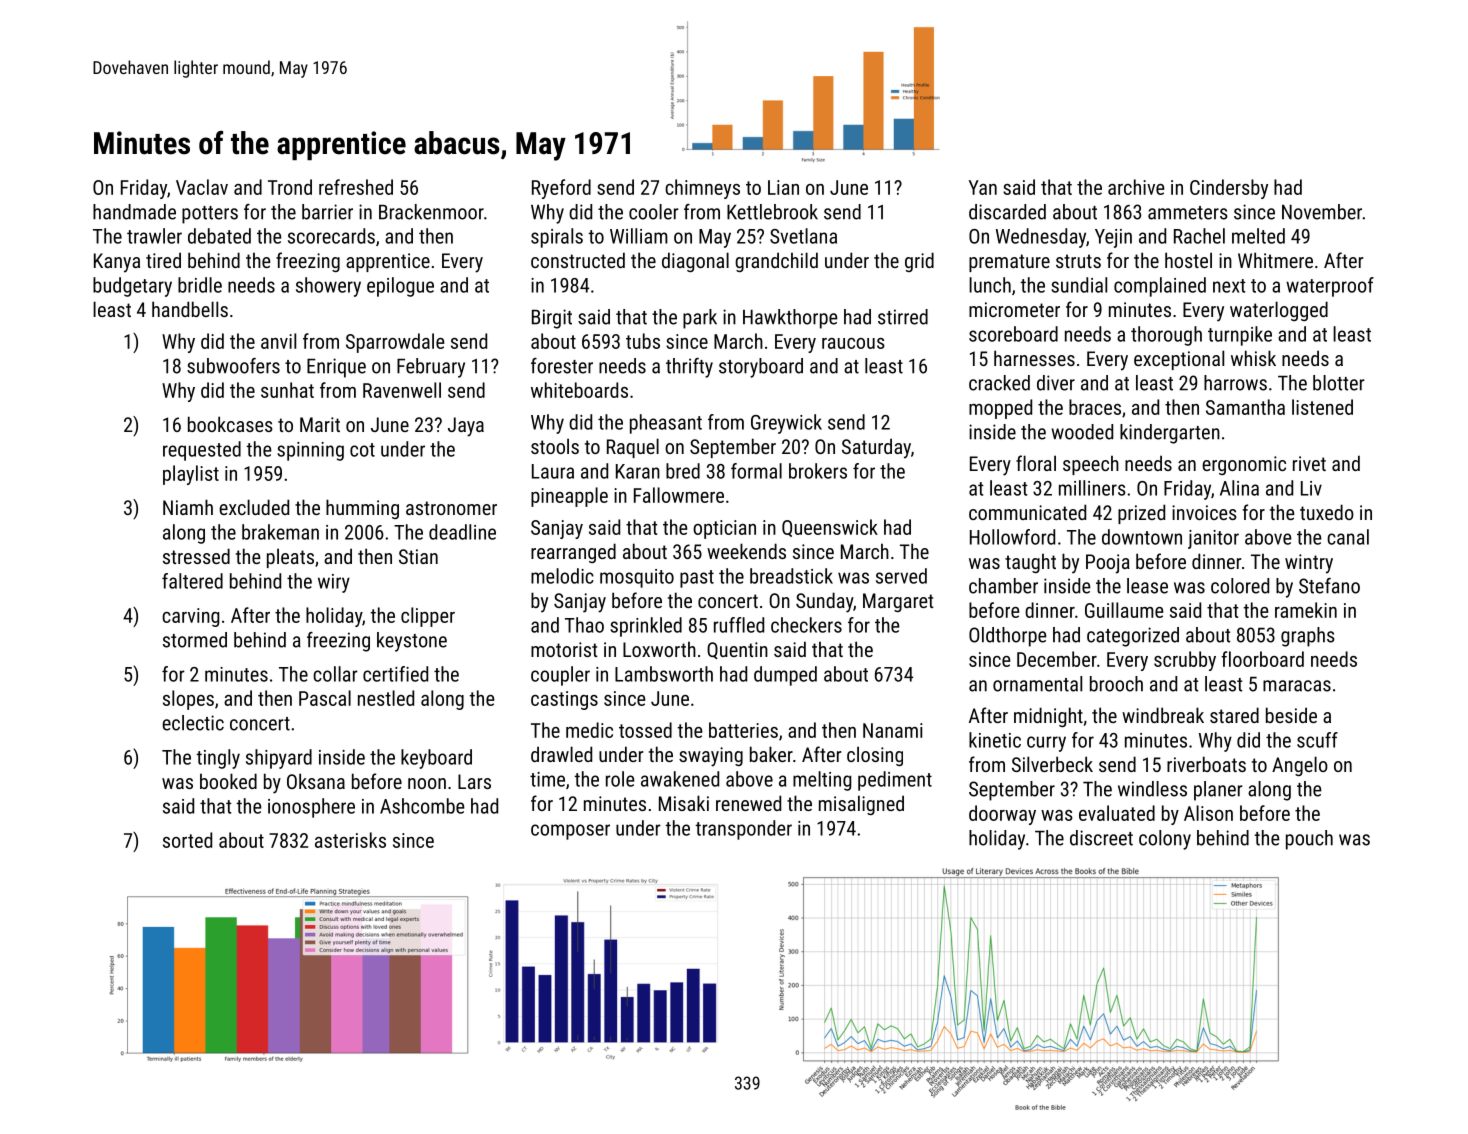  I want to click on Lambsworth, so click(664, 674).
